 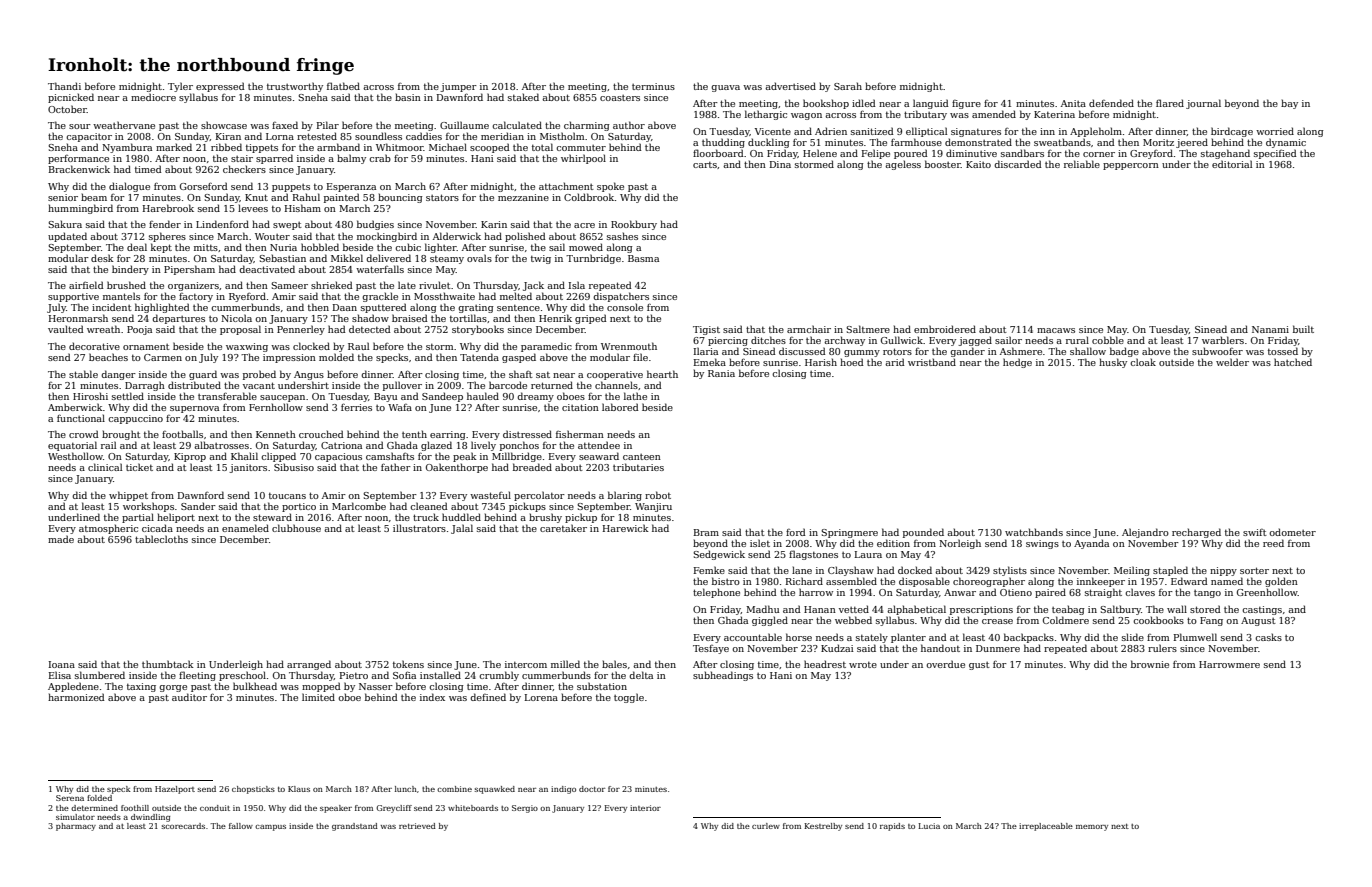 I want to click on grandstand, so click(x=355, y=827).
